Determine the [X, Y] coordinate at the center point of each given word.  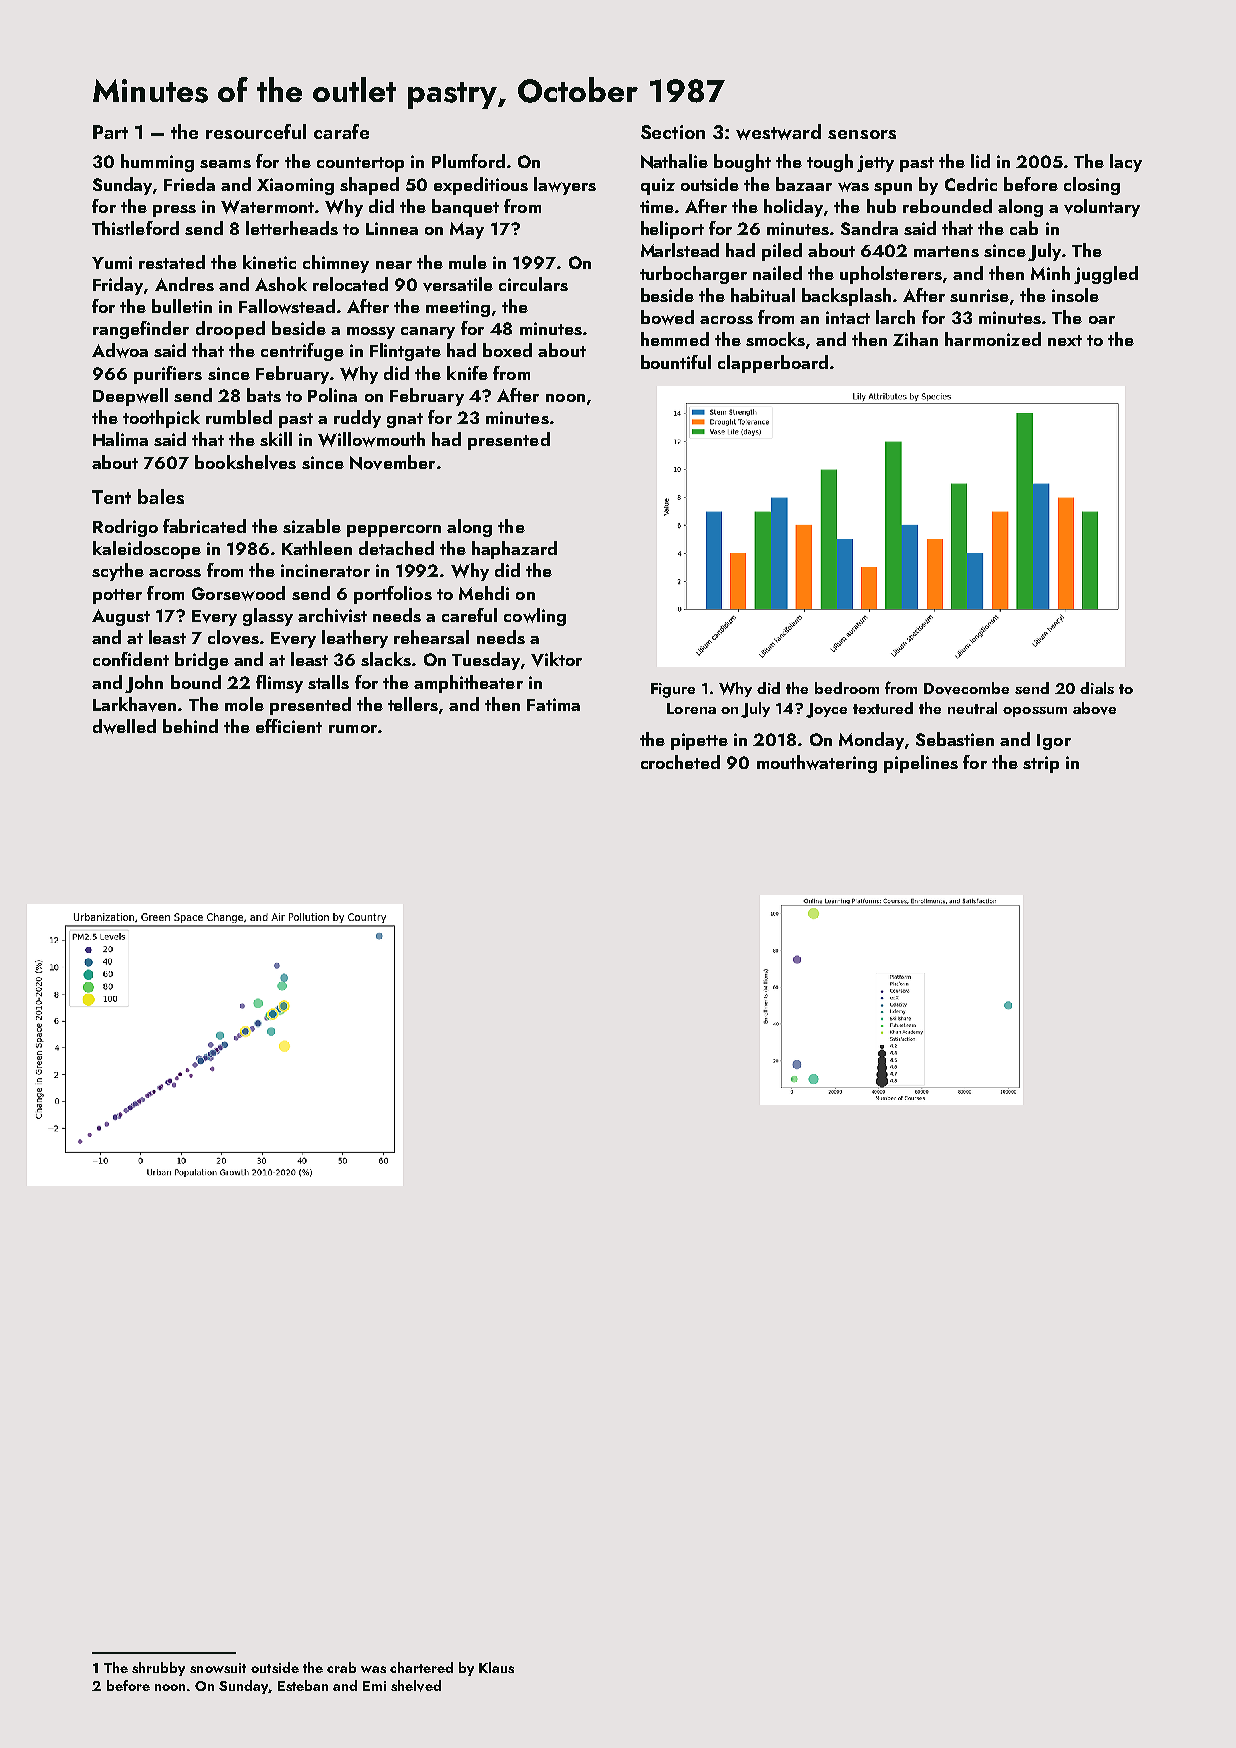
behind [190, 726]
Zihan [915, 339]
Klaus [496, 1667]
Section [673, 132]
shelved [416, 1686]
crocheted [680, 762]
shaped [369, 186]
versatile [458, 284]
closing [1092, 186]
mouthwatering [817, 764]
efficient [289, 726]
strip [1041, 764]
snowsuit [218, 1668]
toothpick [161, 419]
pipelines [921, 764]
